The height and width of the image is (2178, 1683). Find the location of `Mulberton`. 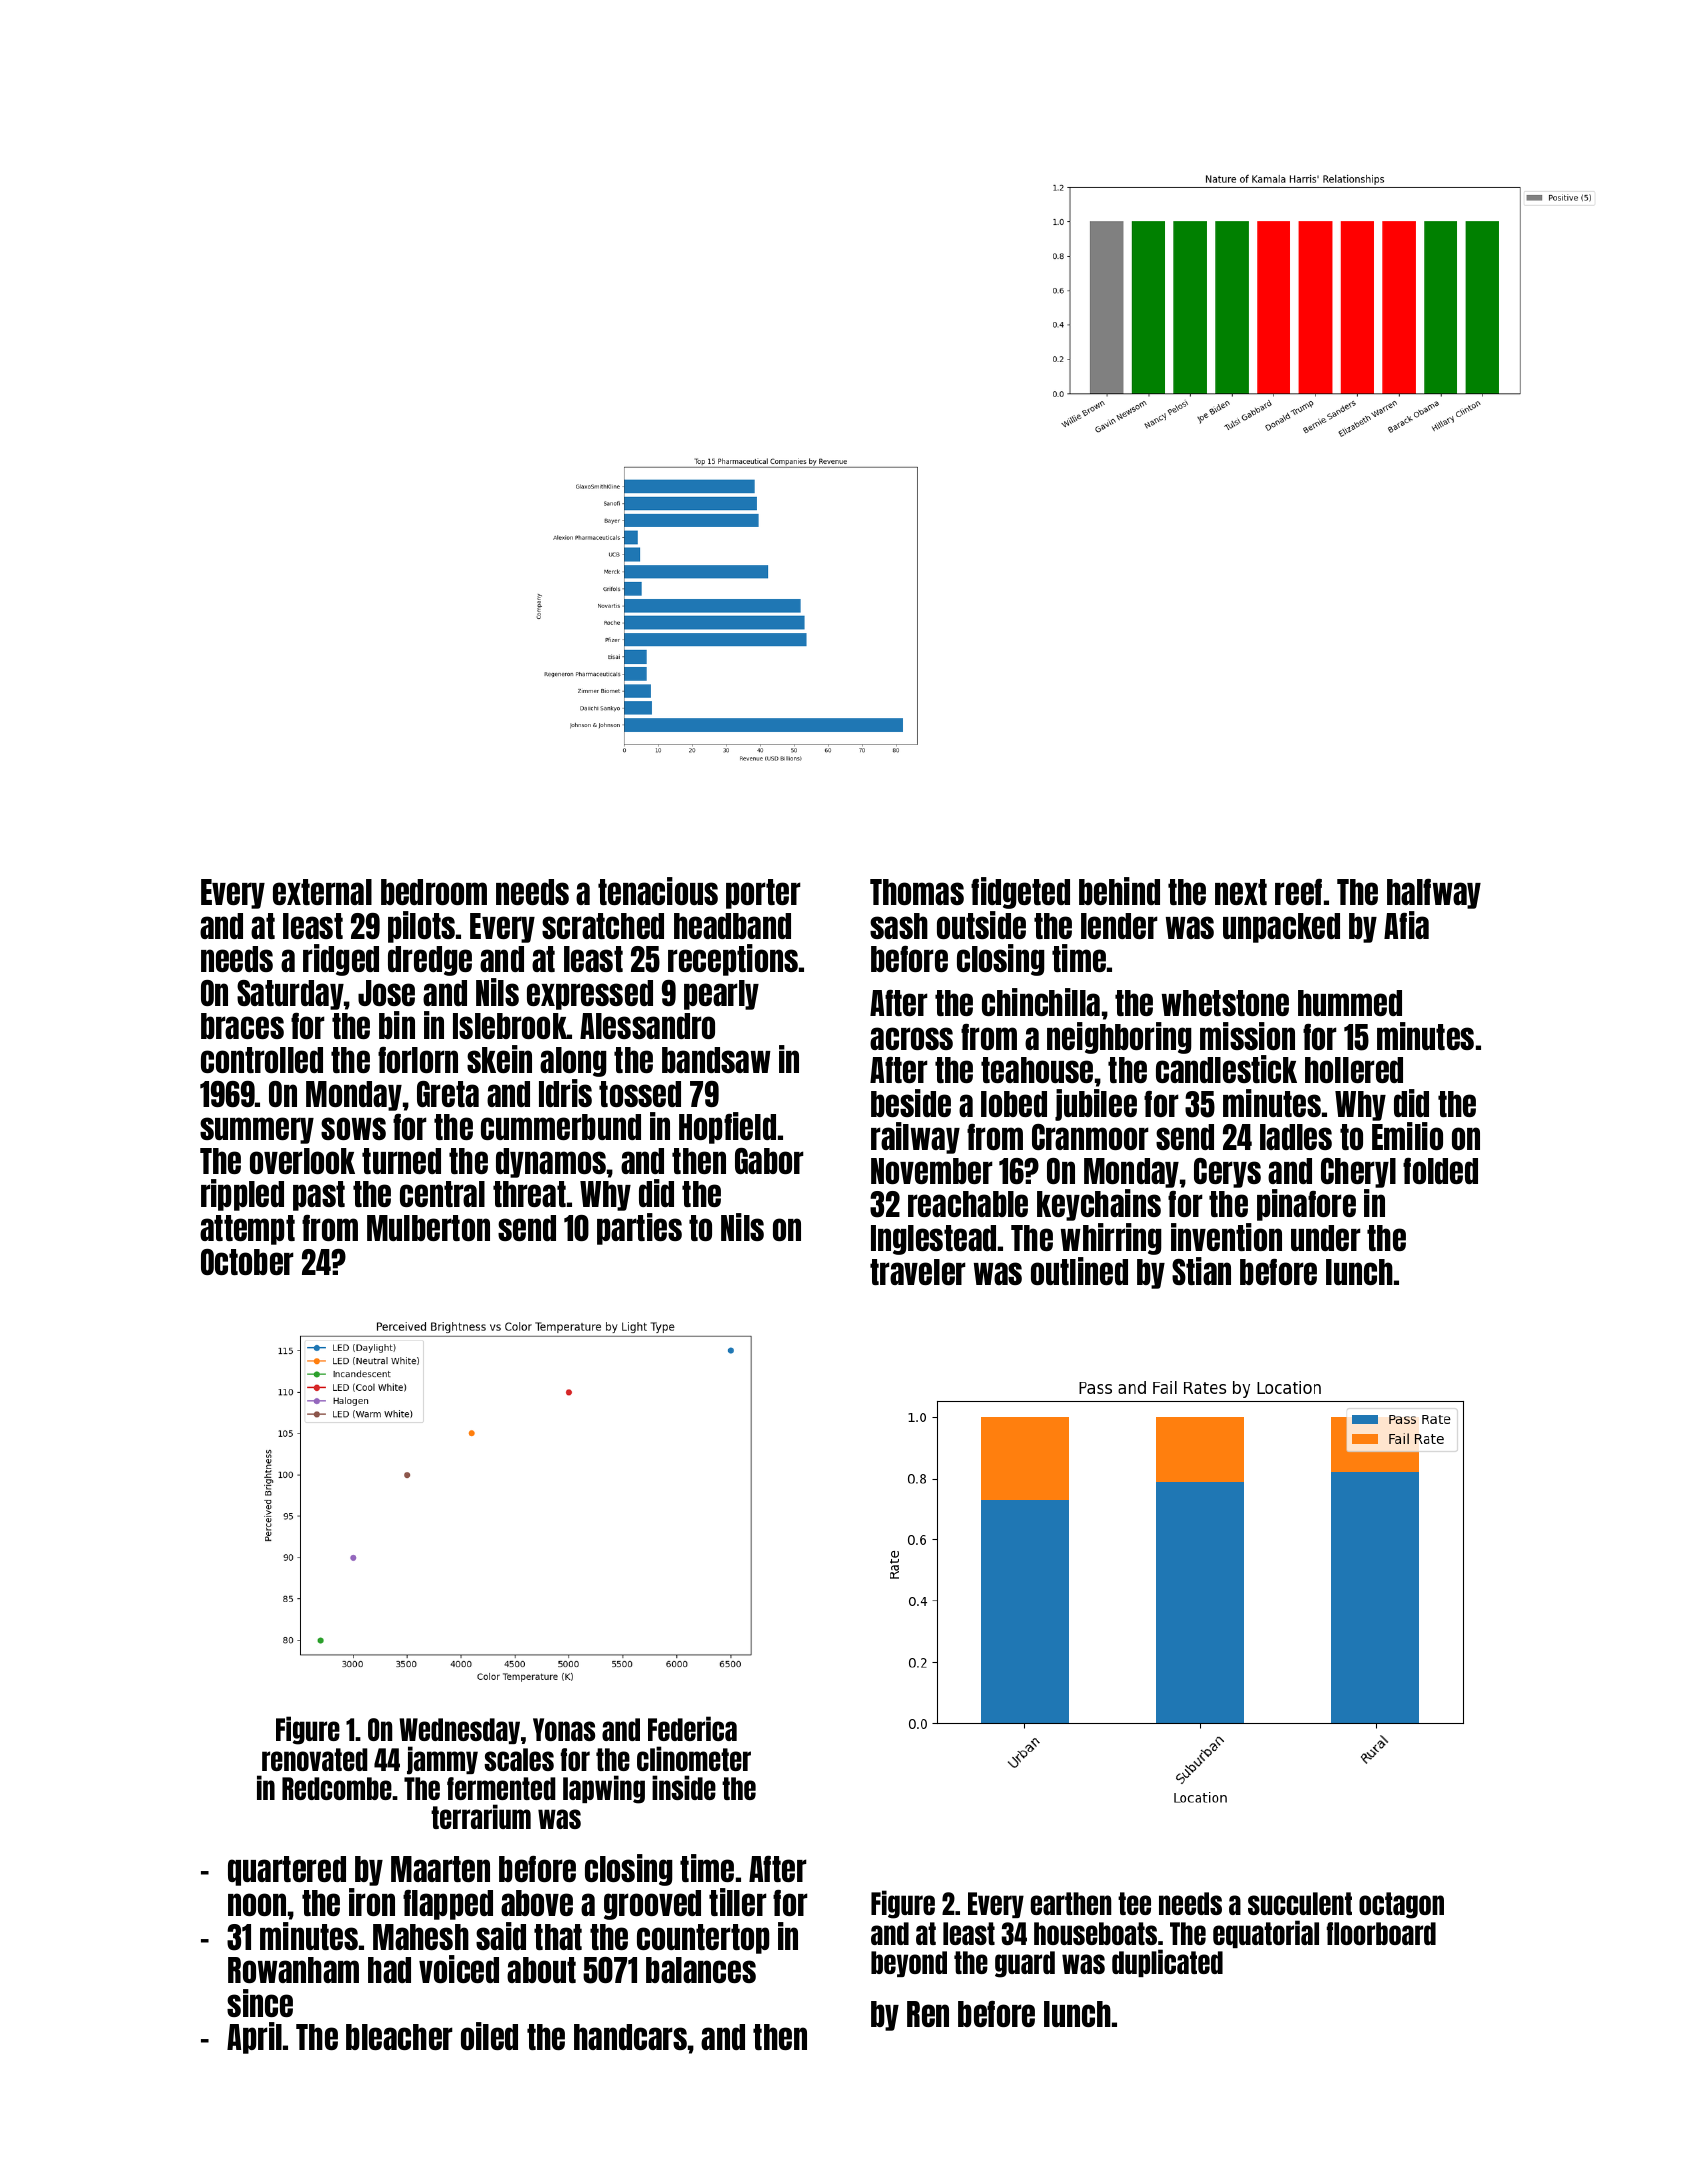

Mulberton is located at coordinates (428, 1228).
